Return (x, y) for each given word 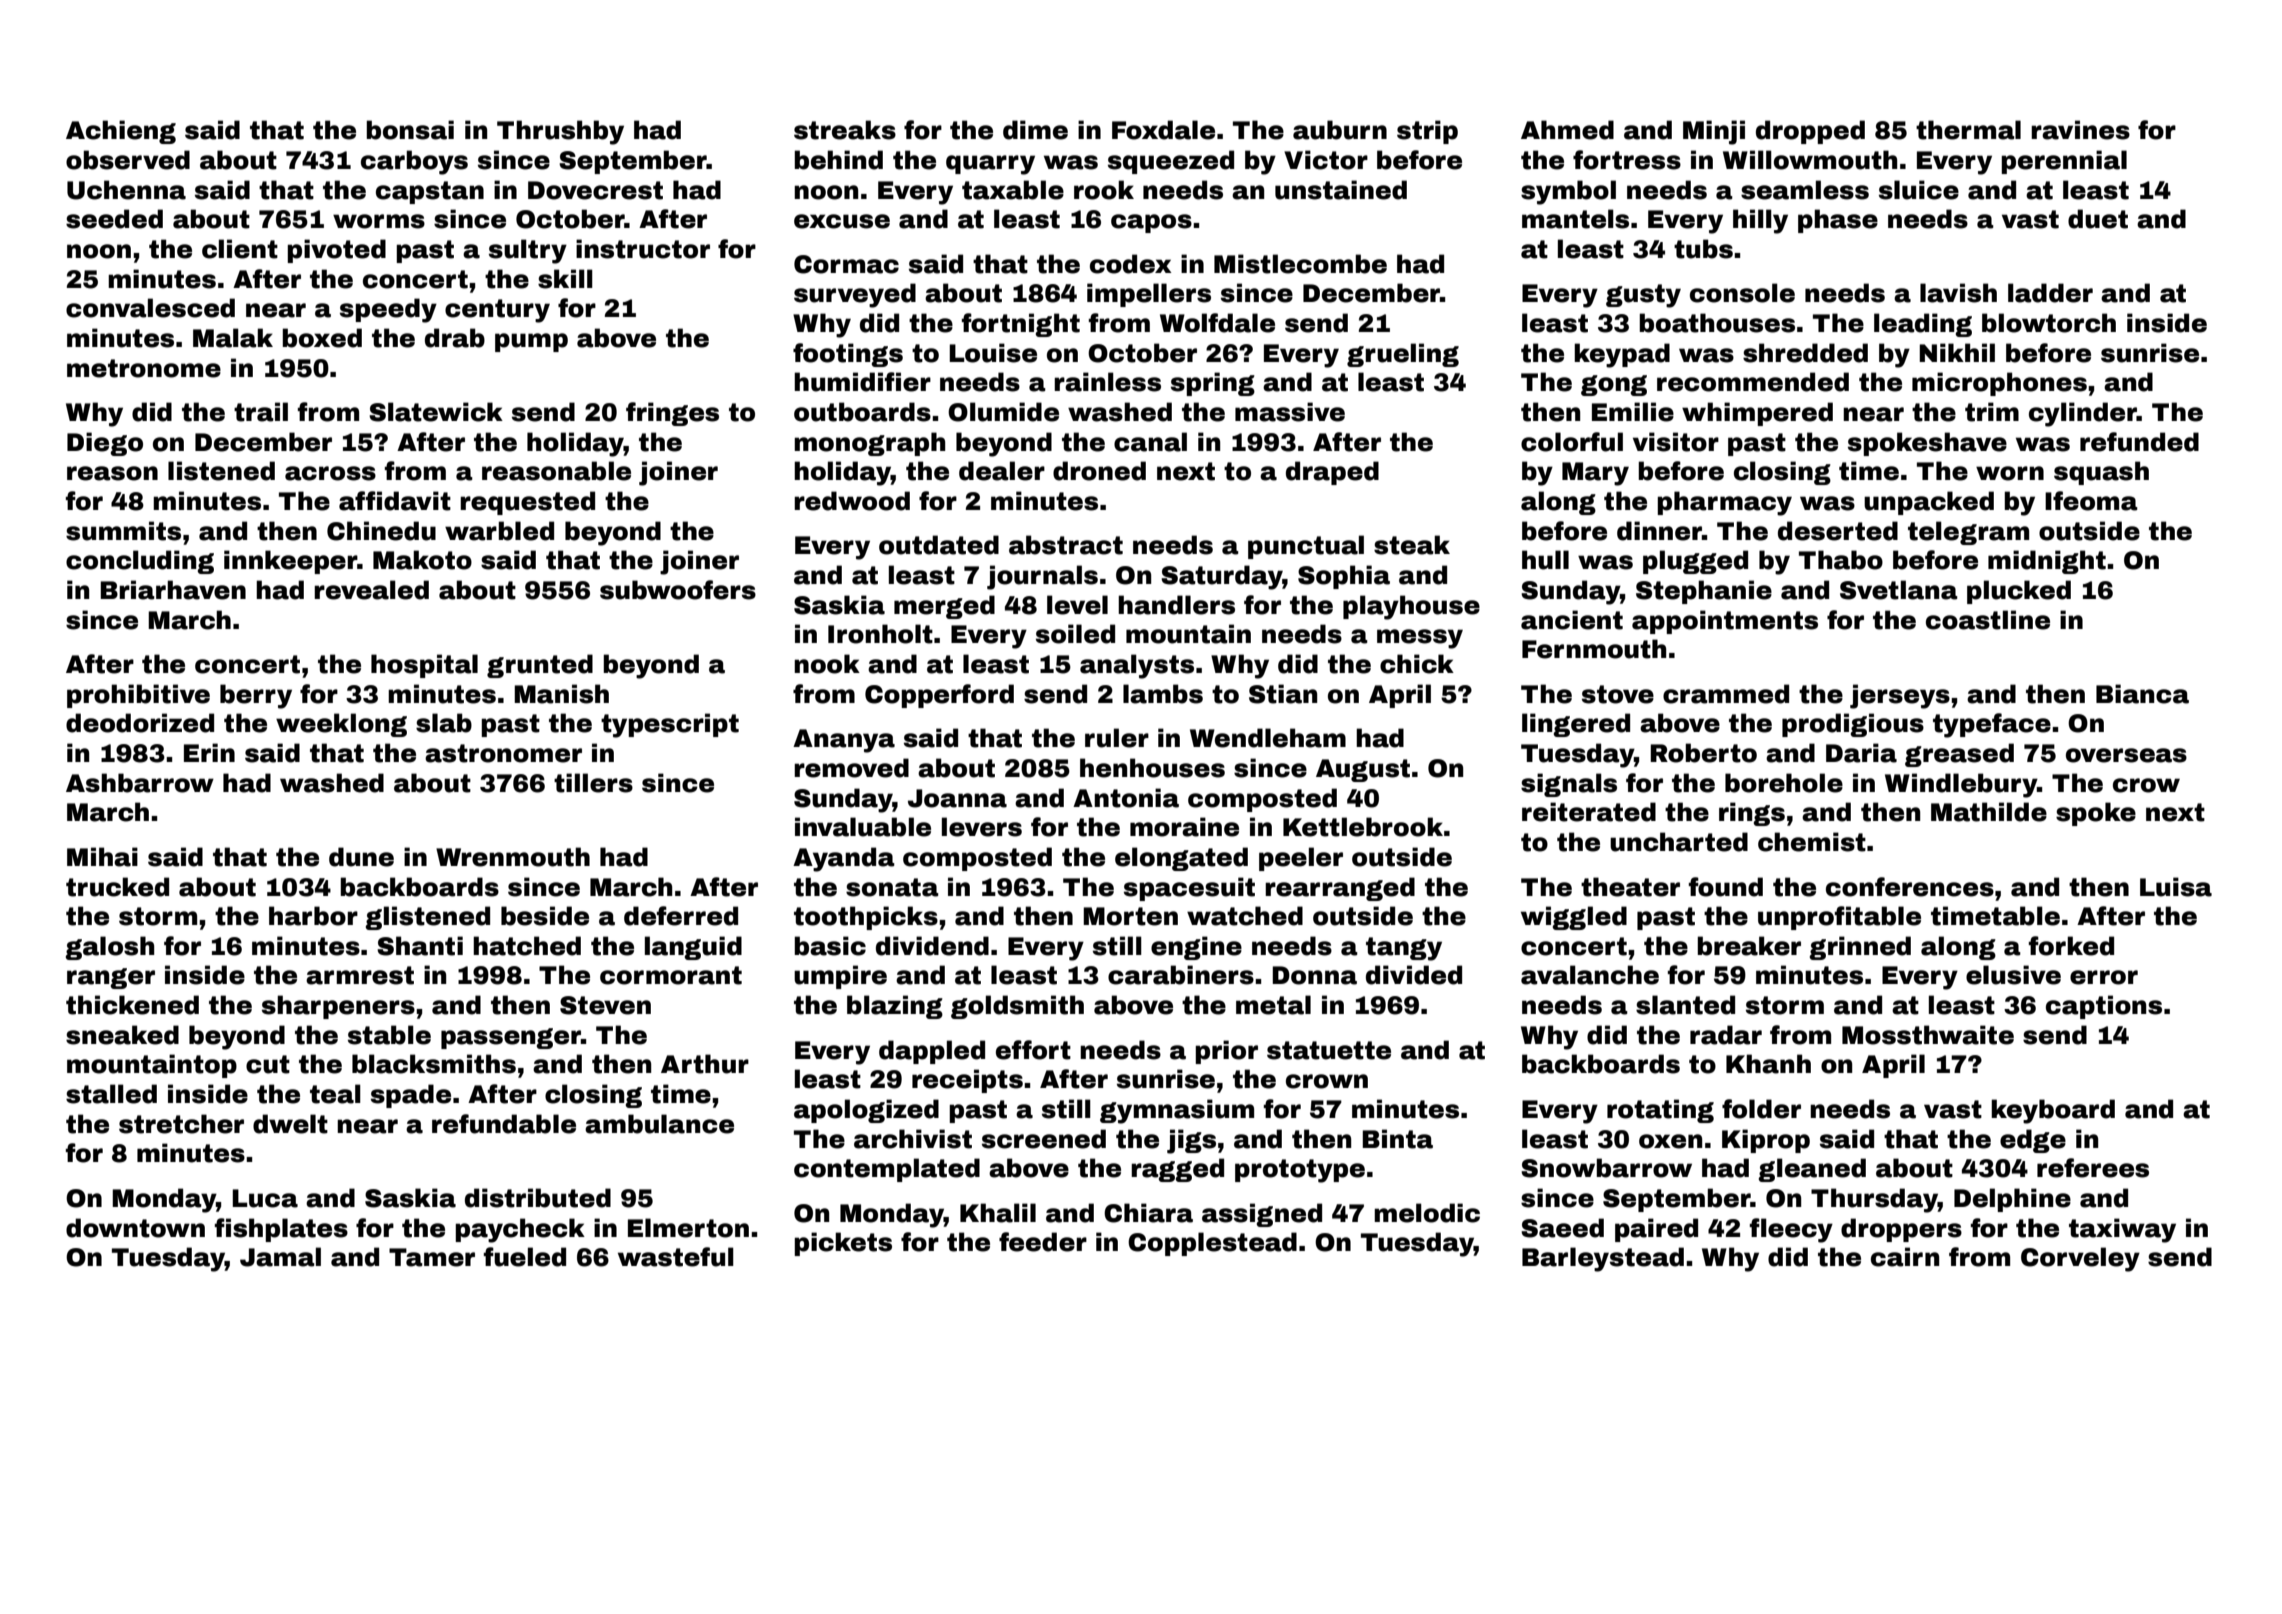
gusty (1643, 296)
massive (1290, 412)
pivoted (336, 251)
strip (1427, 132)
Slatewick (436, 412)
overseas (2126, 755)
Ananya (844, 741)
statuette (1329, 1050)
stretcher (181, 1124)
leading (1923, 325)
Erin (209, 752)
